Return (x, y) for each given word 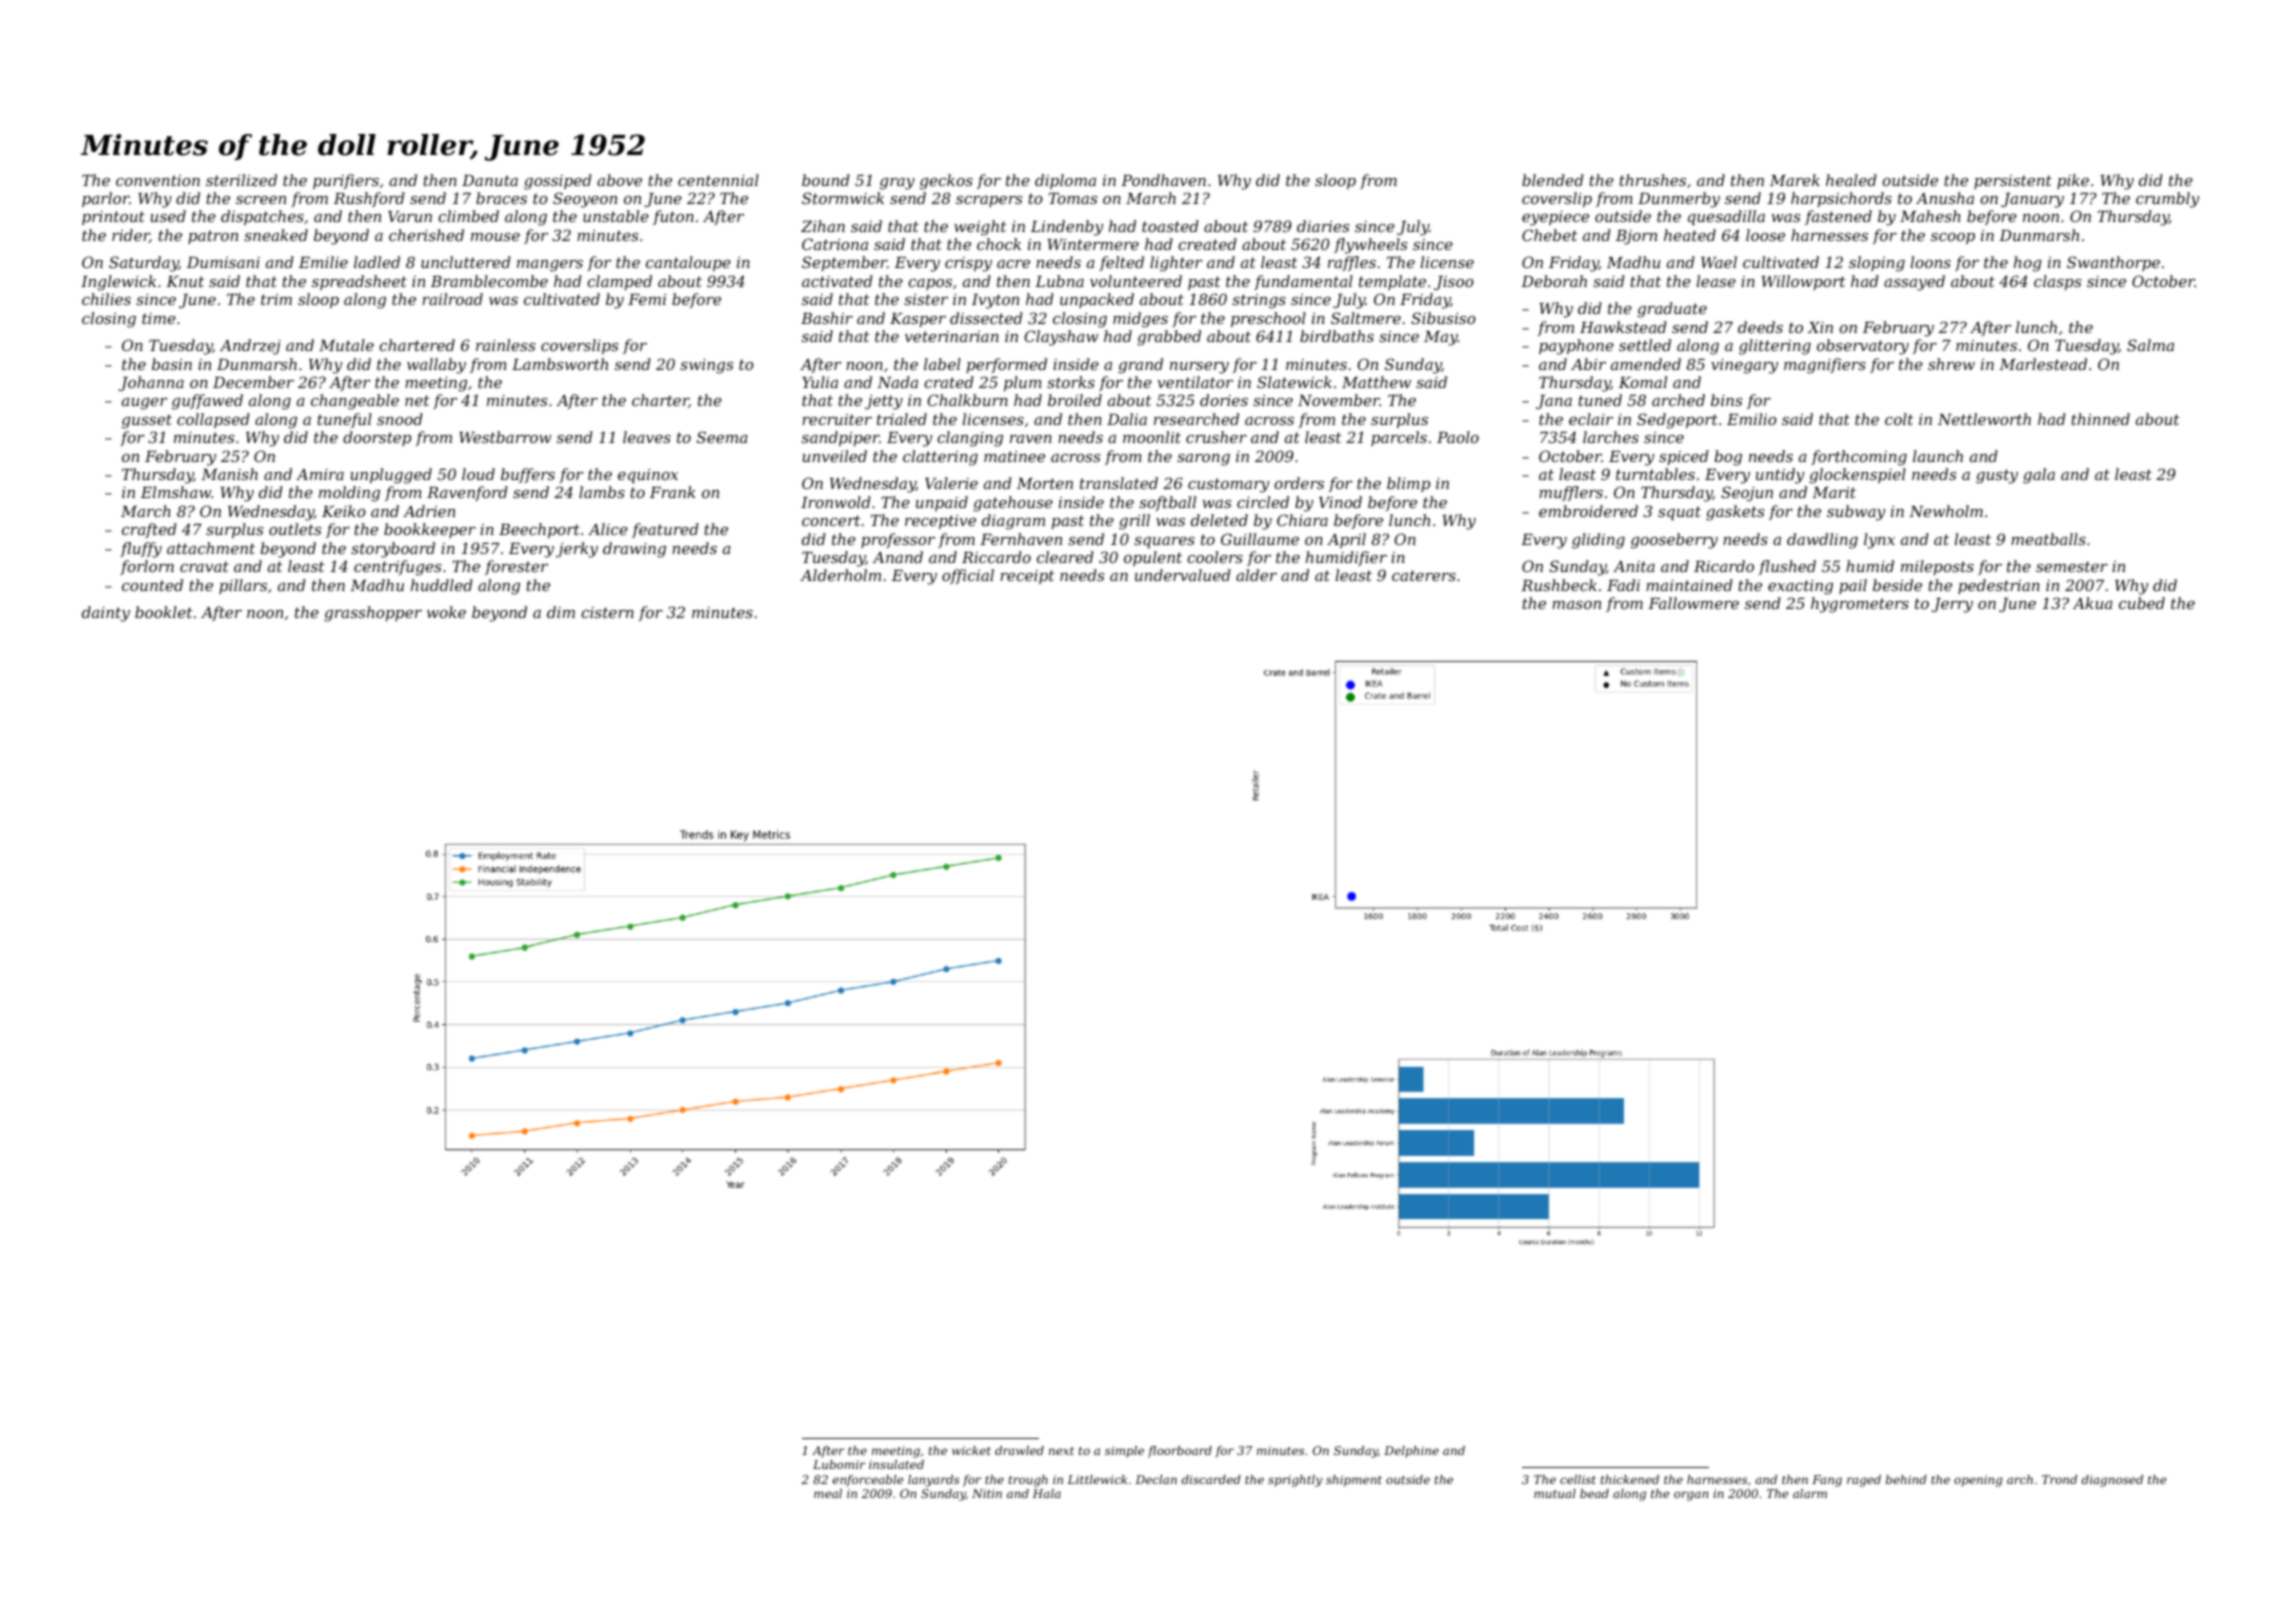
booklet (164, 612)
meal (828, 1493)
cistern (607, 612)
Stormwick (843, 198)
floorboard (1180, 1452)
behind (1906, 1479)
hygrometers (1860, 605)
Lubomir (839, 1464)
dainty (106, 614)
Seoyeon (585, 200)
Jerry (1952, 605)
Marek (1795, 180)
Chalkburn (967, 400)
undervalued (1183, 575)
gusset (147, 421)
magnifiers (1825, 366)
